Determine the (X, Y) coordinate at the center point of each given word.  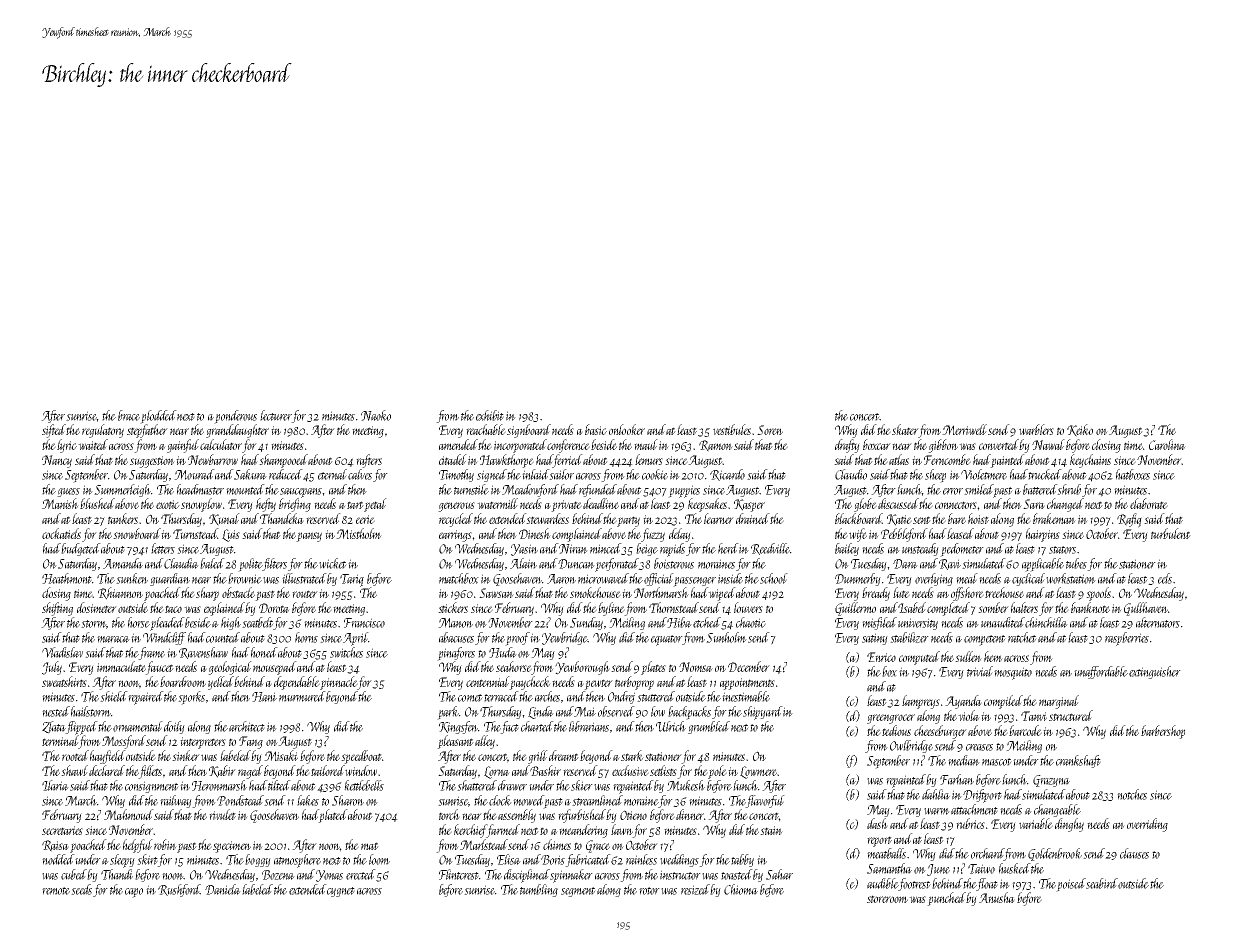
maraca (113, 639)
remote (56, 891)
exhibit (490, 415)
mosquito (1013, 673)
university (918, 624)
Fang (251, 742)
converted (999, 444)
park (448, 713)
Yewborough (582, 668)
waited (93, 444)
